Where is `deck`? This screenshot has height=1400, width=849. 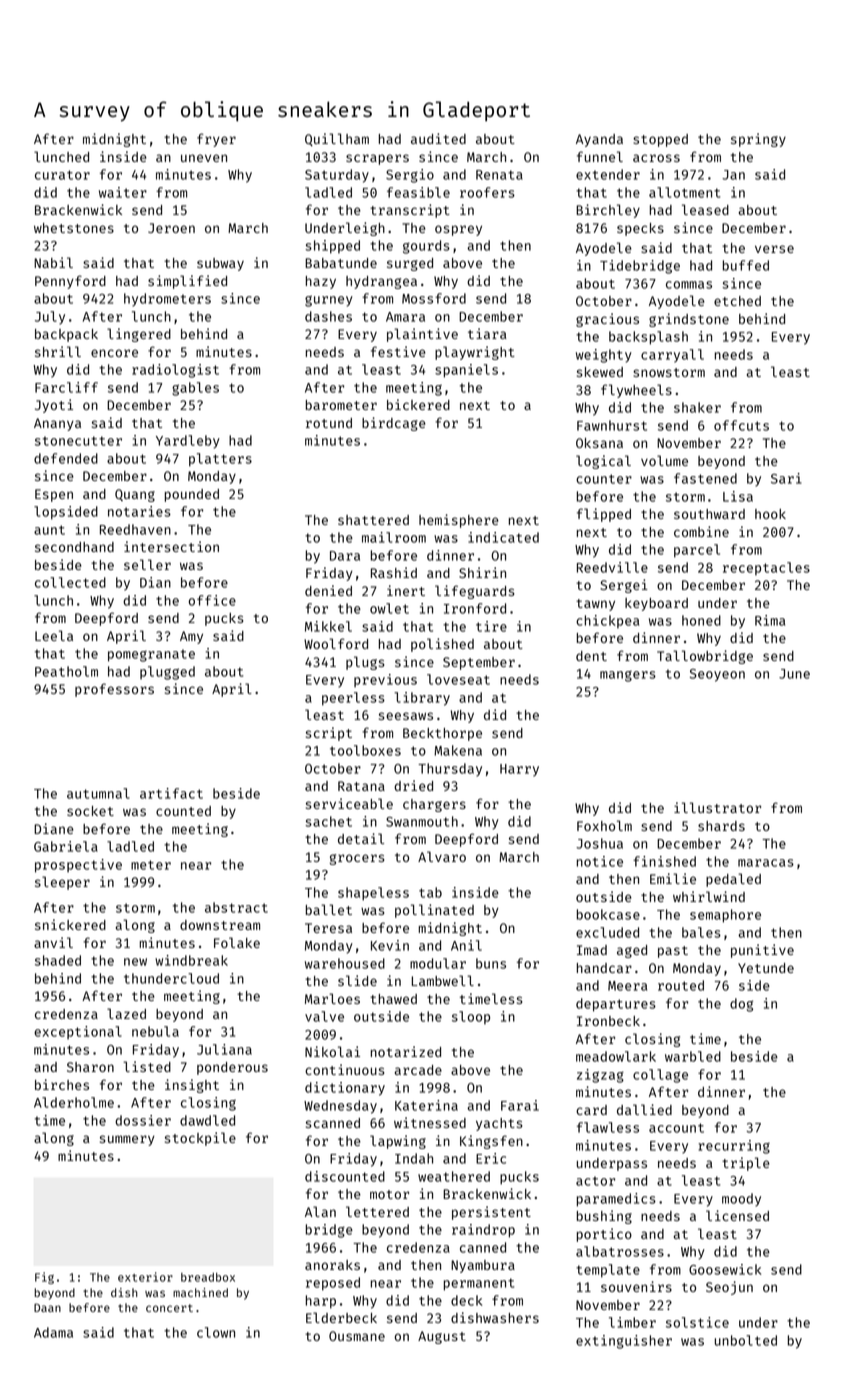
deck is located at coordinates (466, 1300).
